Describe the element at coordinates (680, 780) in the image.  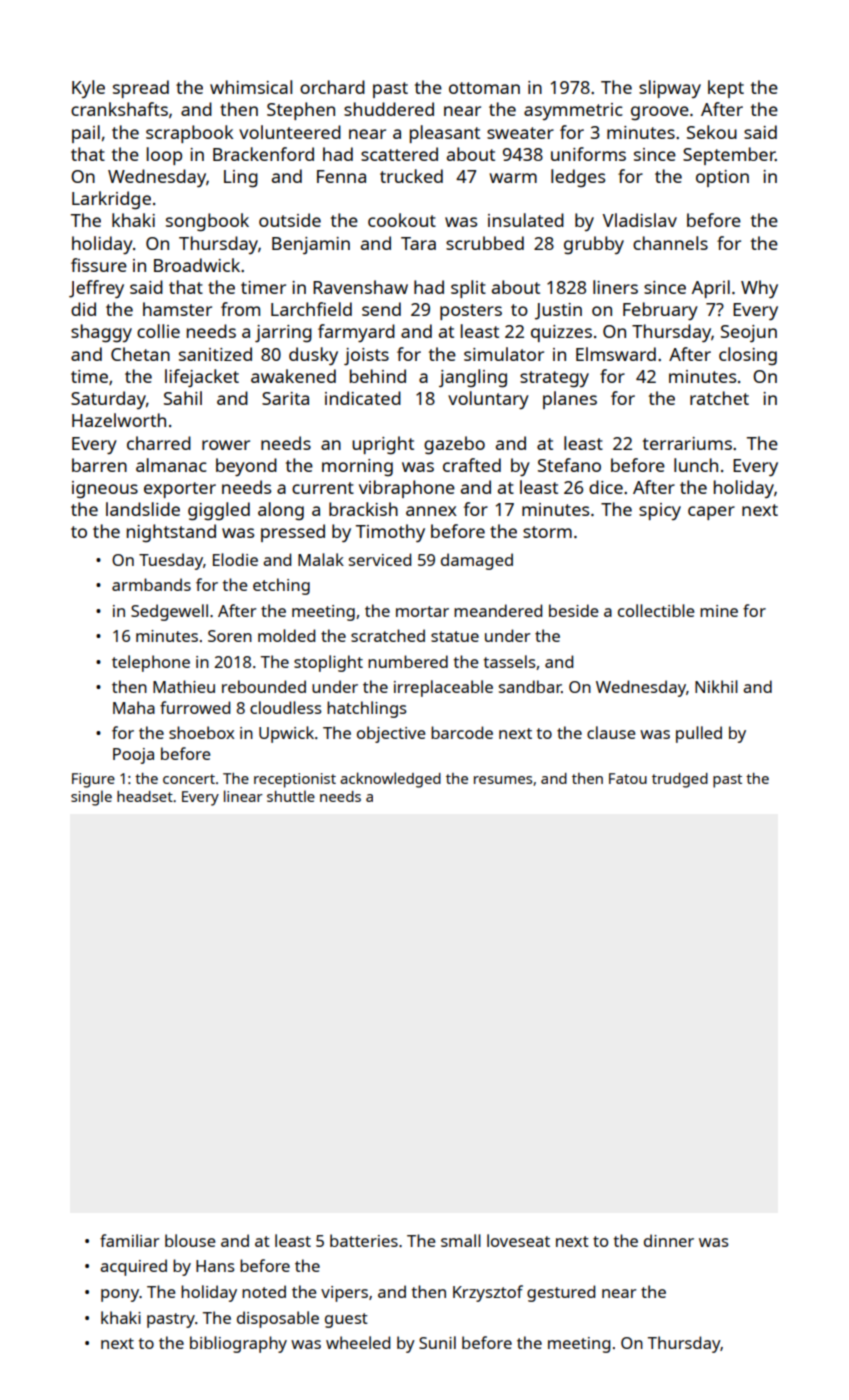
I see `trudged` at that location.
